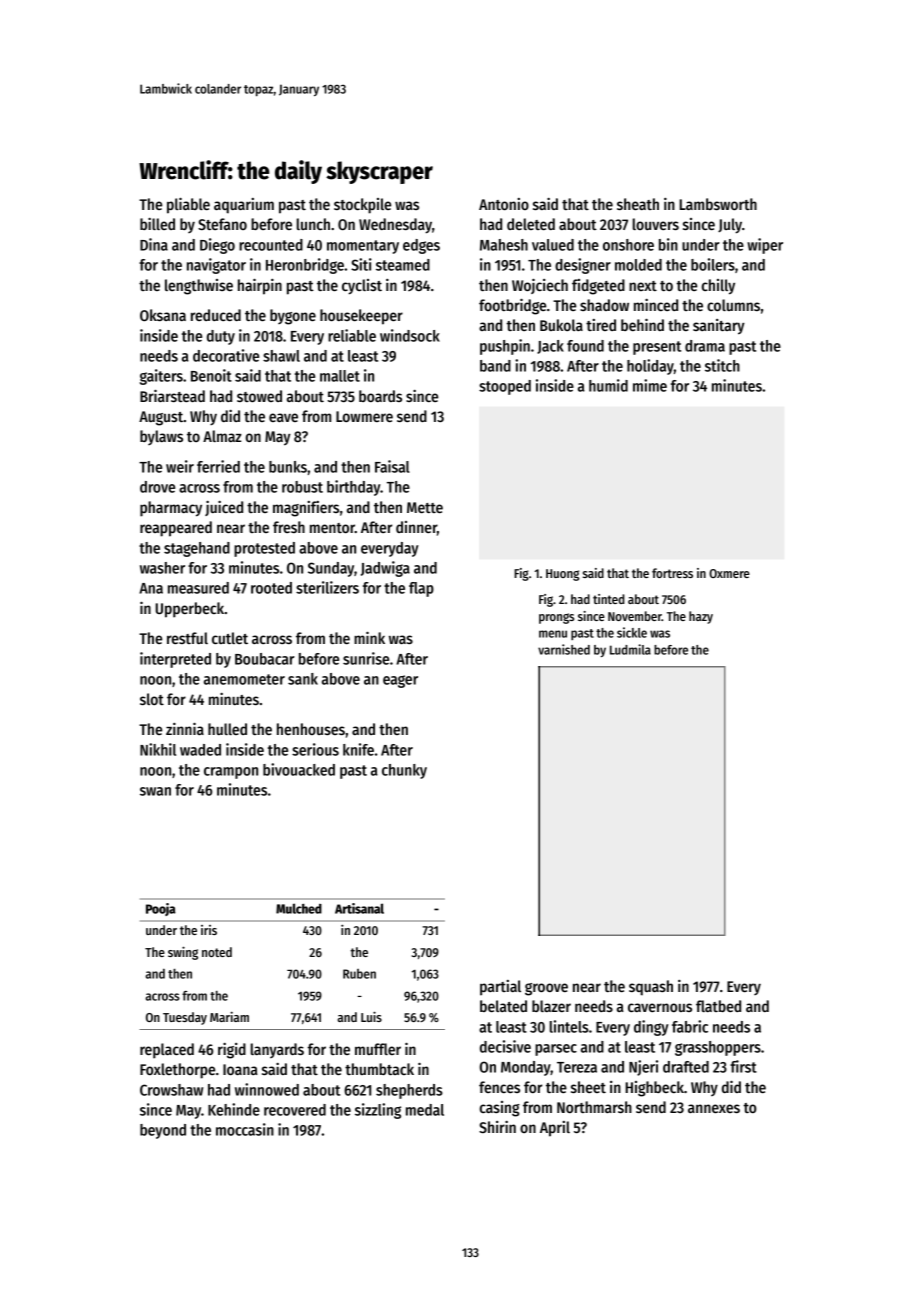  Describe the element at coordinates (546, 989) in the screenshot. I see `groove` at that location.
